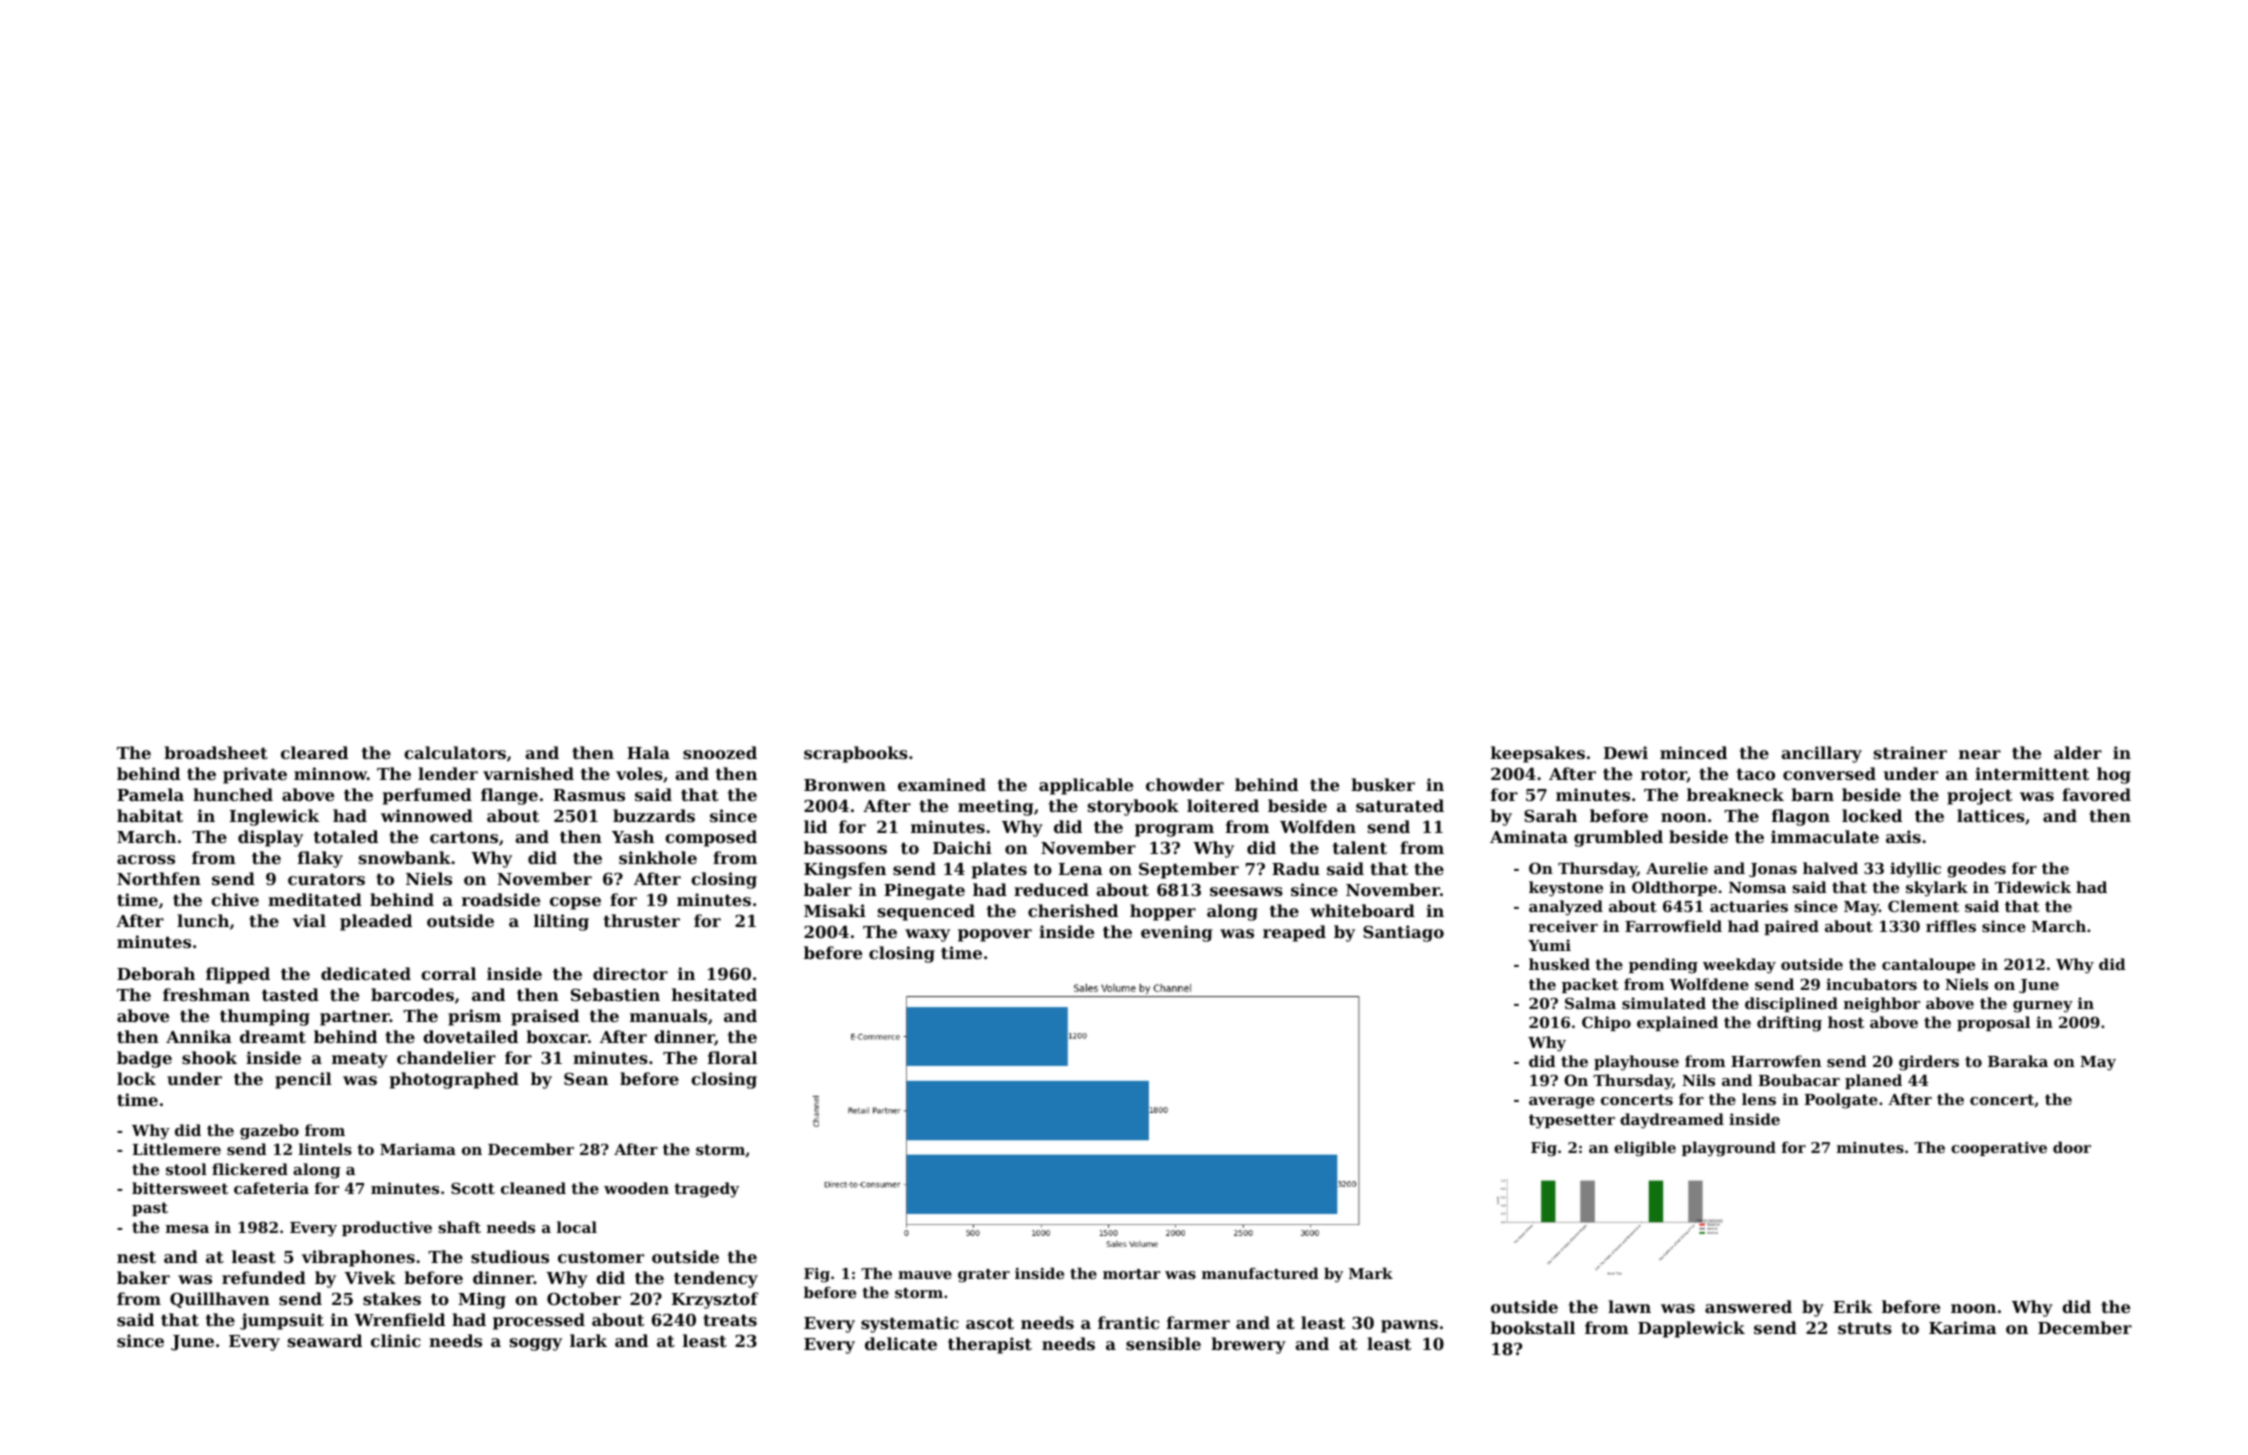 This image has width=2248, height=1455. I want to click on photographed, so click(454, 1080).
